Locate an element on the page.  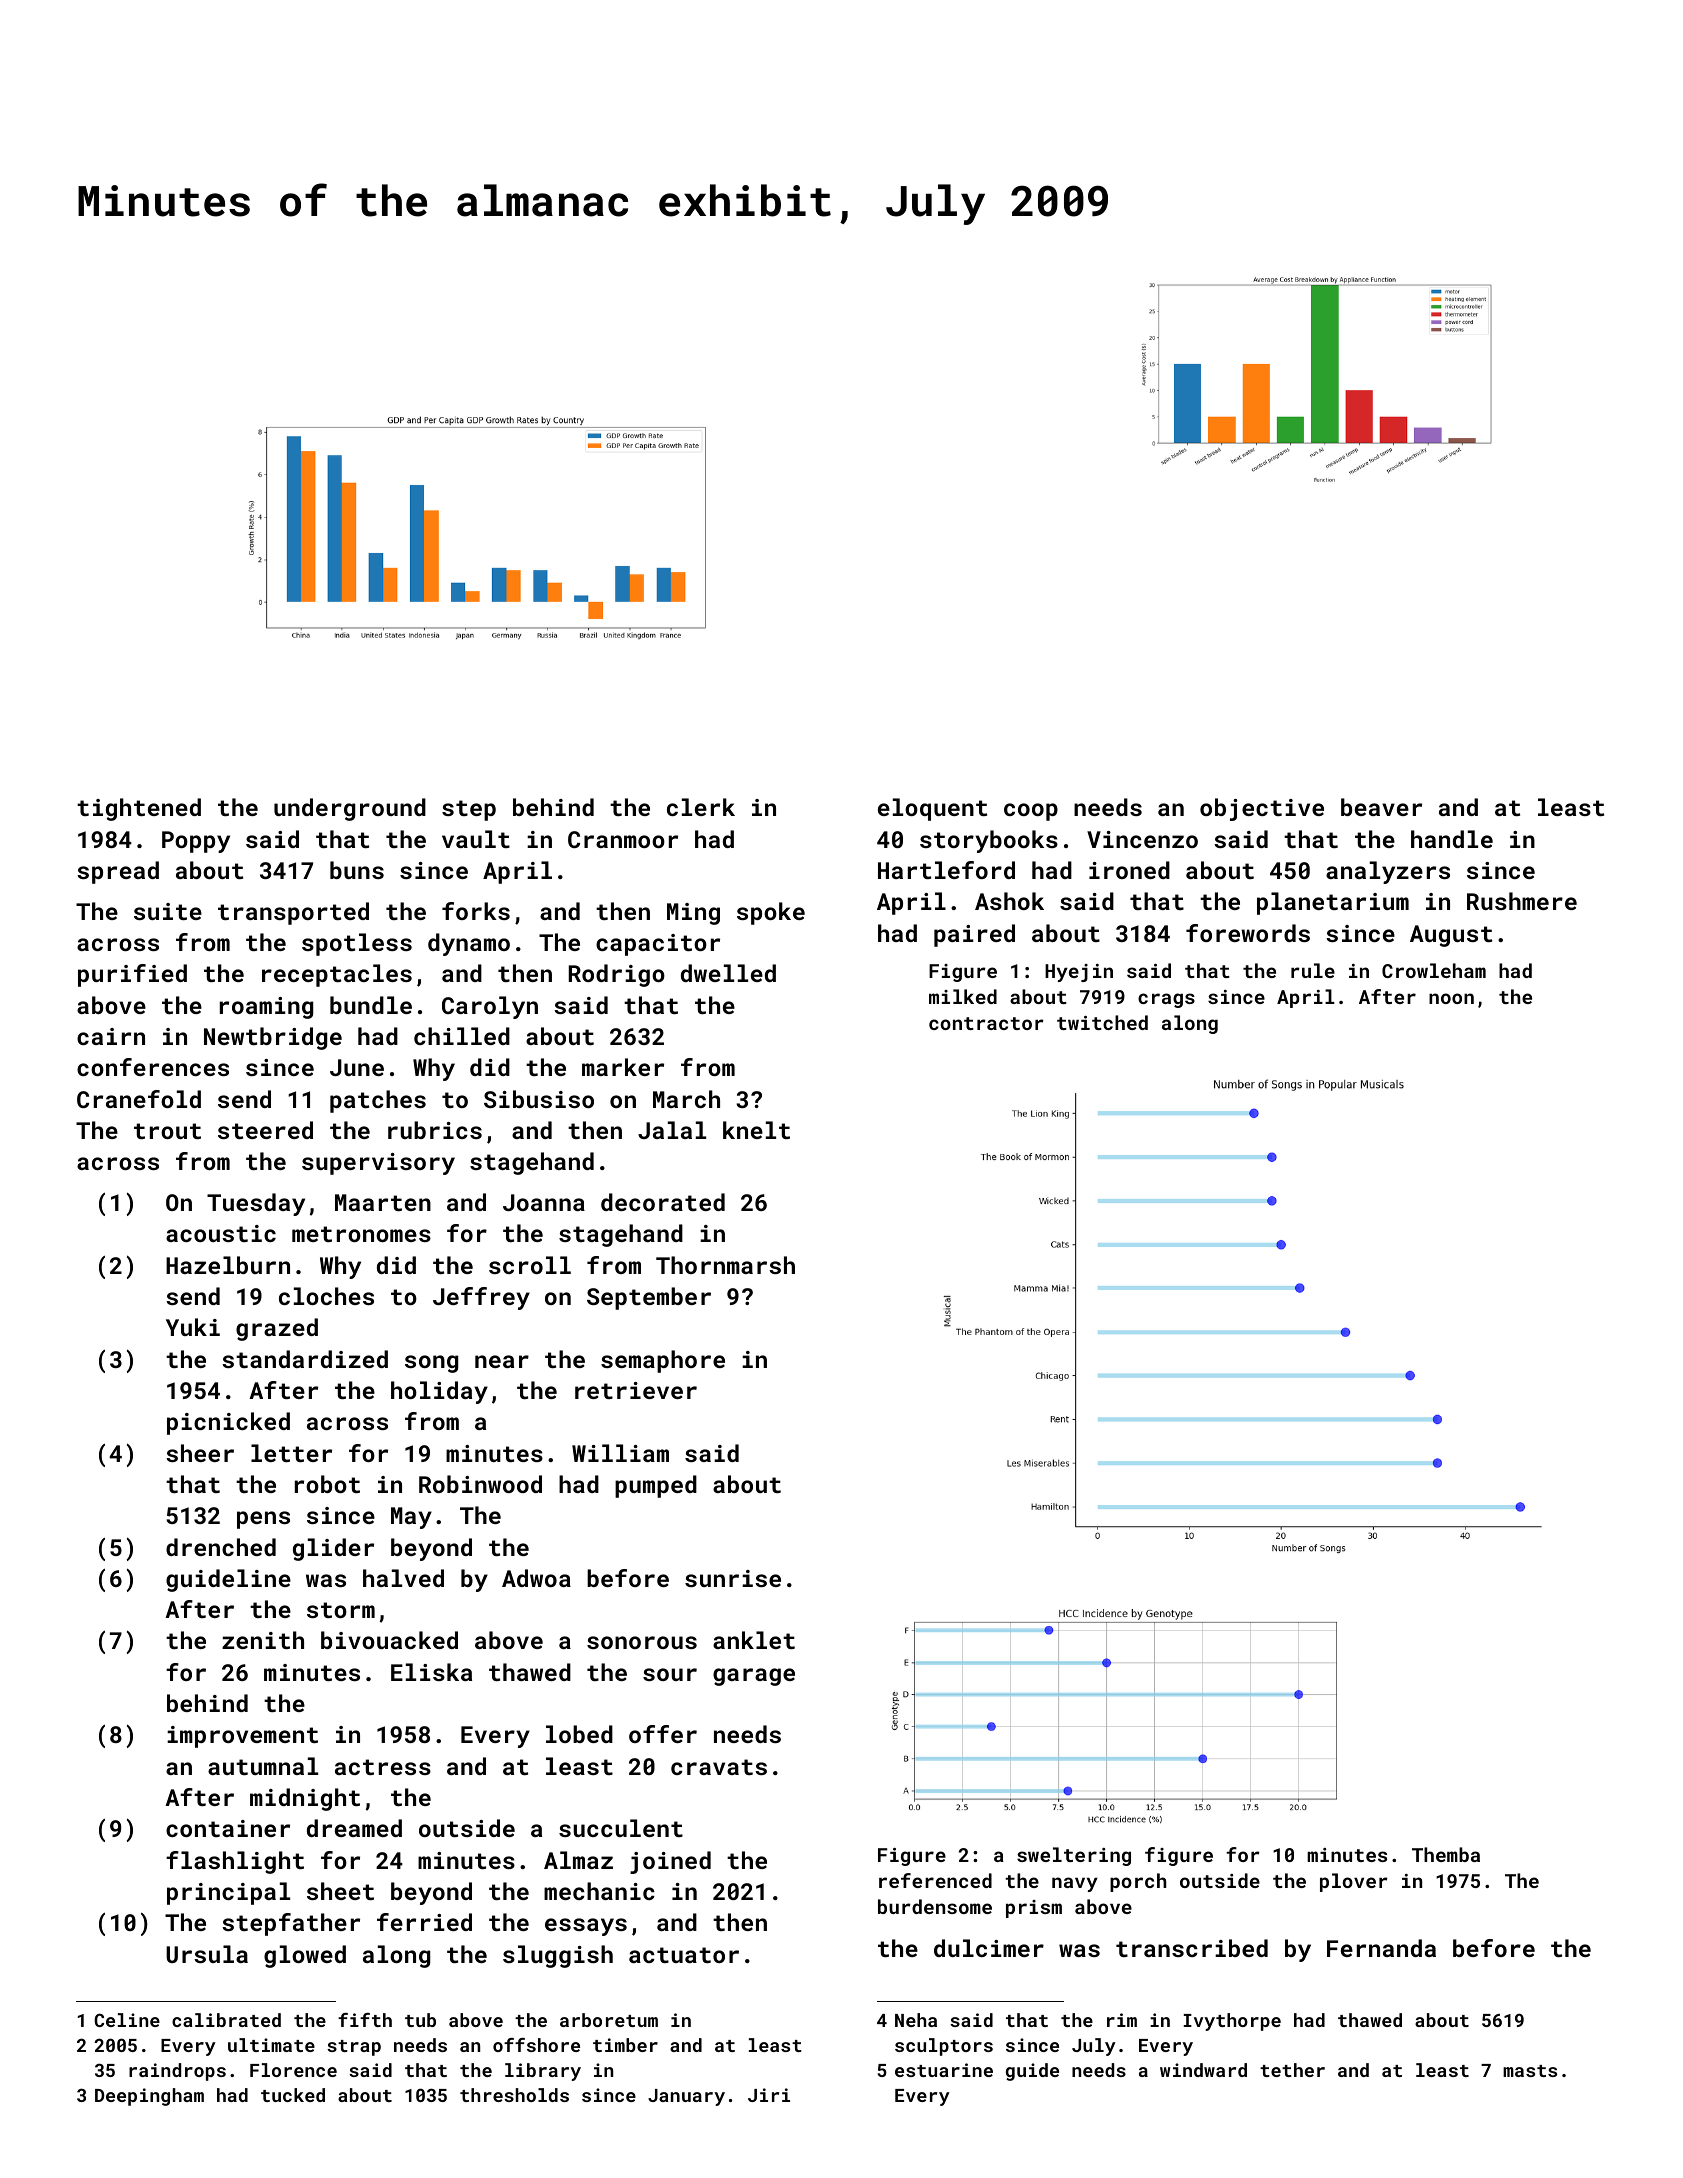
Hartleford is located at coordinates (946, 870).
